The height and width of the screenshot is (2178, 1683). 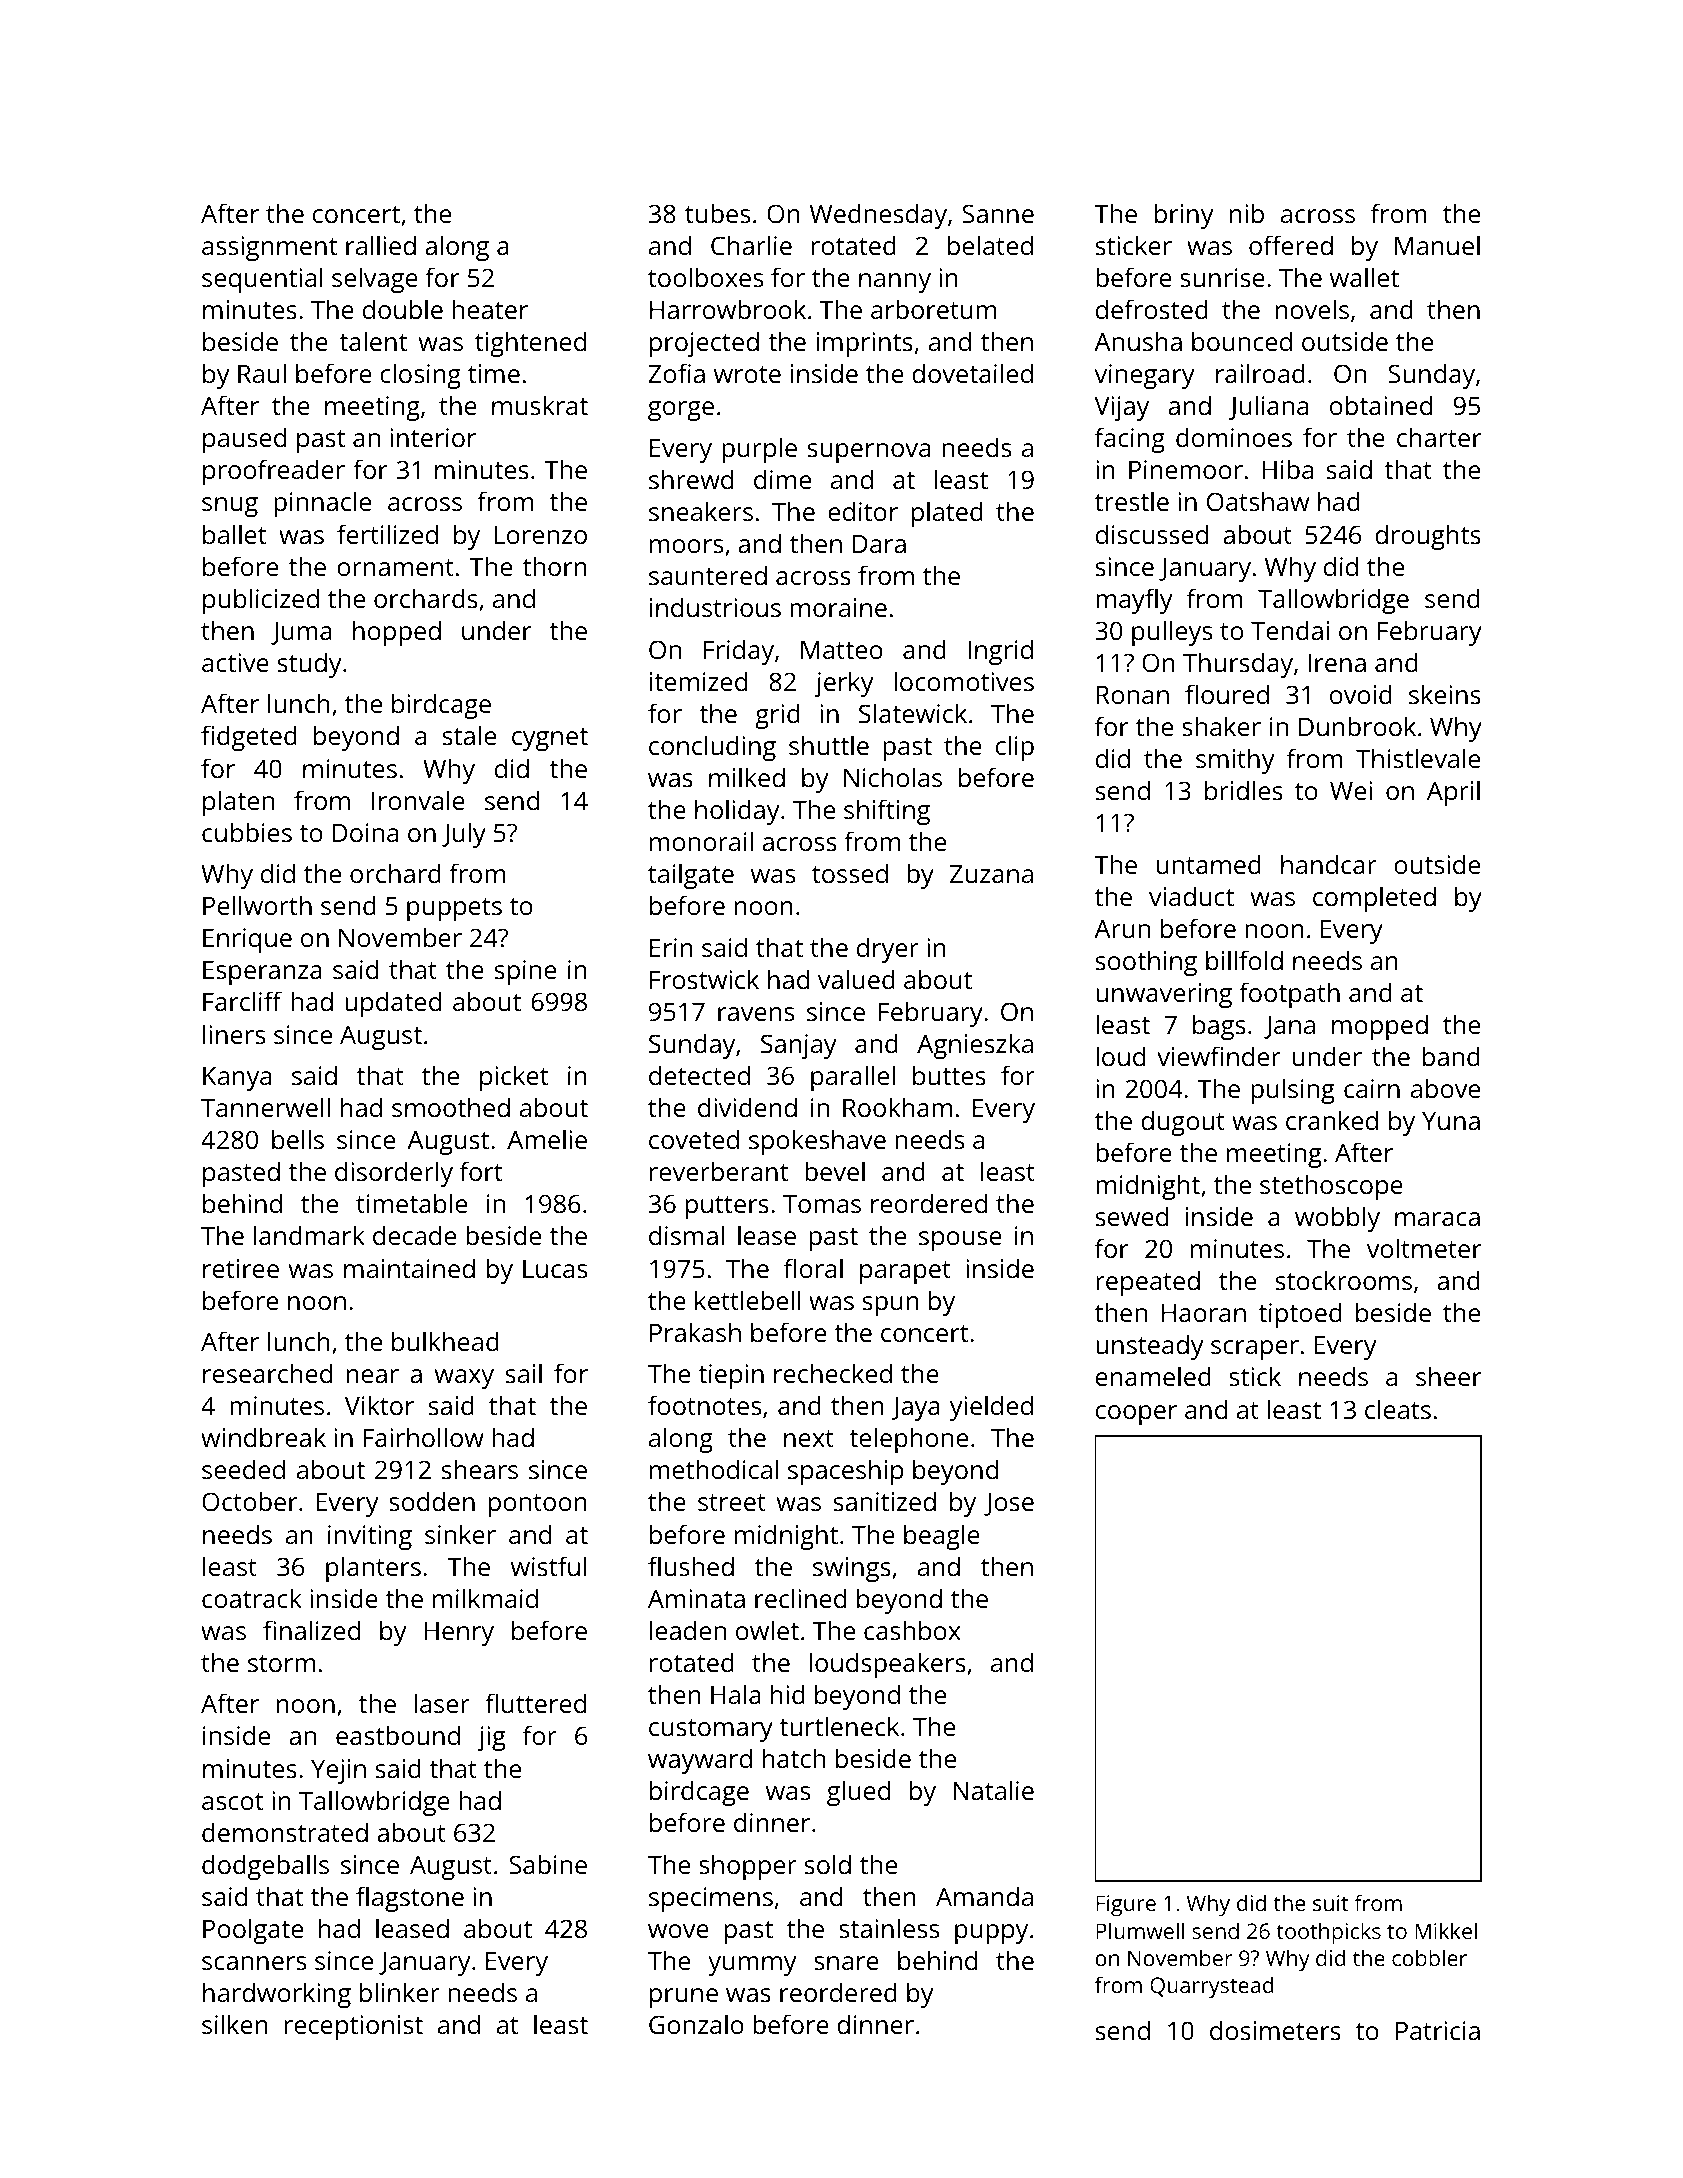 What do you see at coordinates (788, 1694) in the screenshot?
I see `hid` at bounding box center [788, 1694].
